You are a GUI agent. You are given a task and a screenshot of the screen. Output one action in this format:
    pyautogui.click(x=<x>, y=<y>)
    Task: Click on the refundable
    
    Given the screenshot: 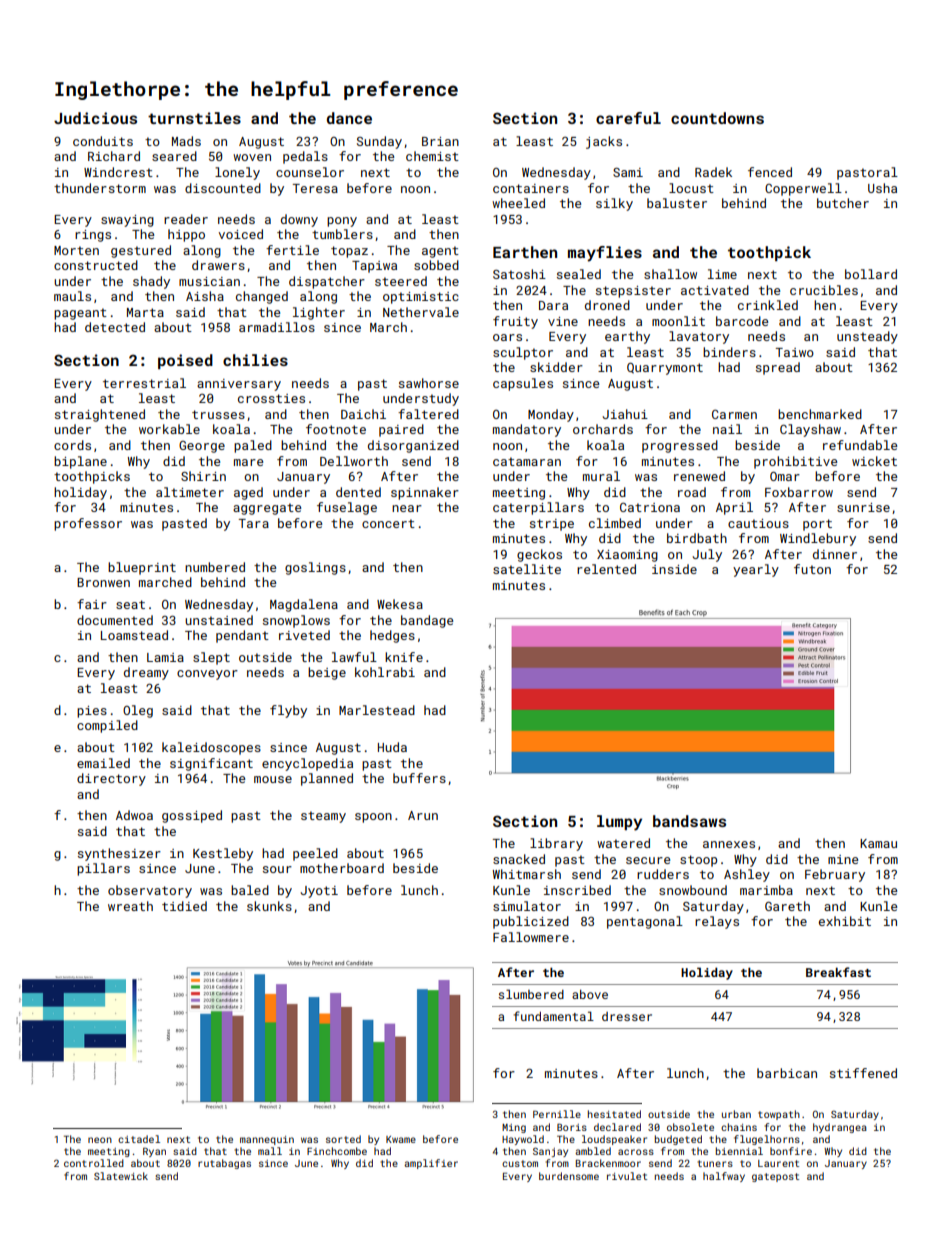 What is the action you would take?
    pyautogui.click(x=860, y=445)
